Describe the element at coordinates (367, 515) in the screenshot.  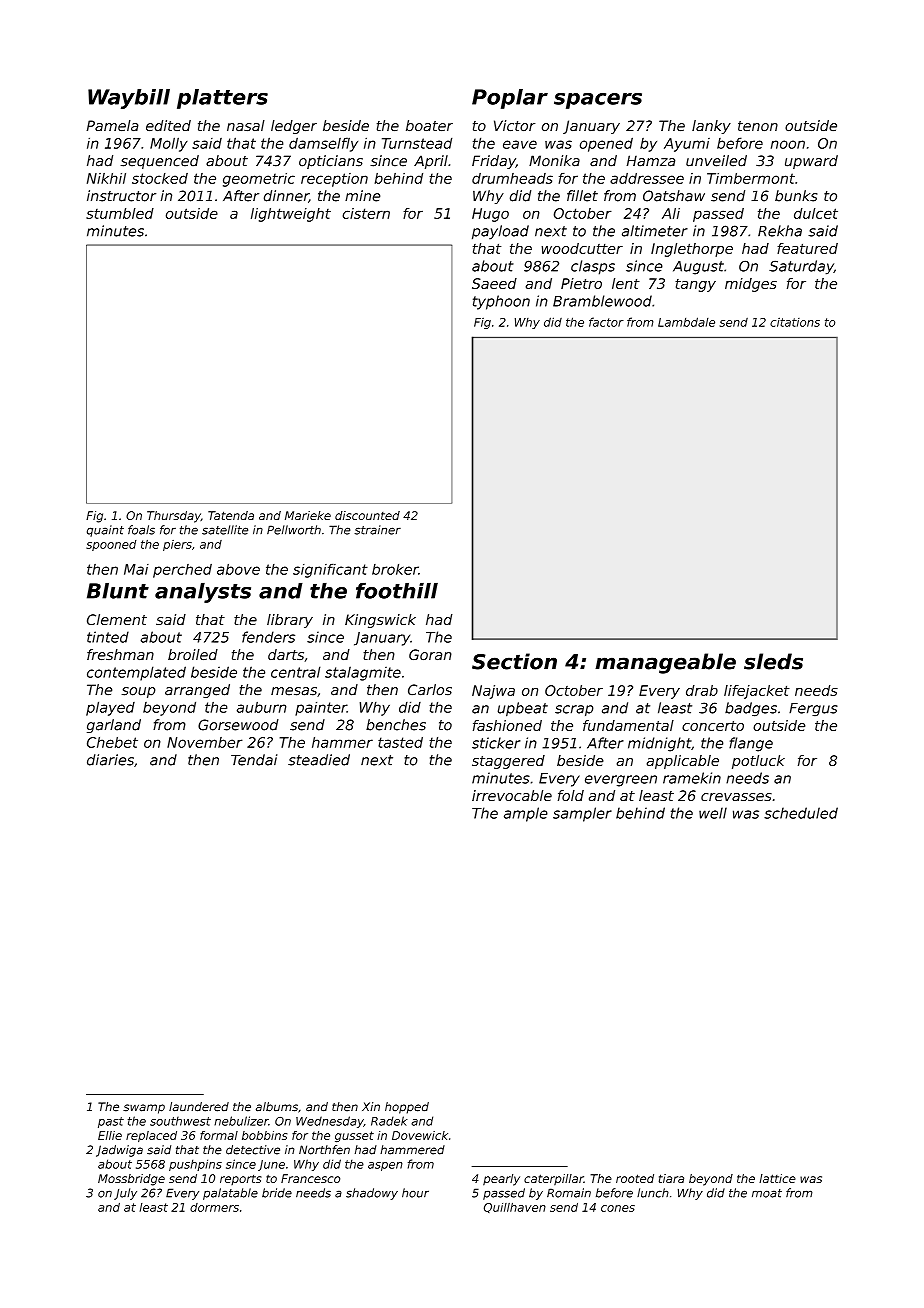
I see `discounted` at that location.
